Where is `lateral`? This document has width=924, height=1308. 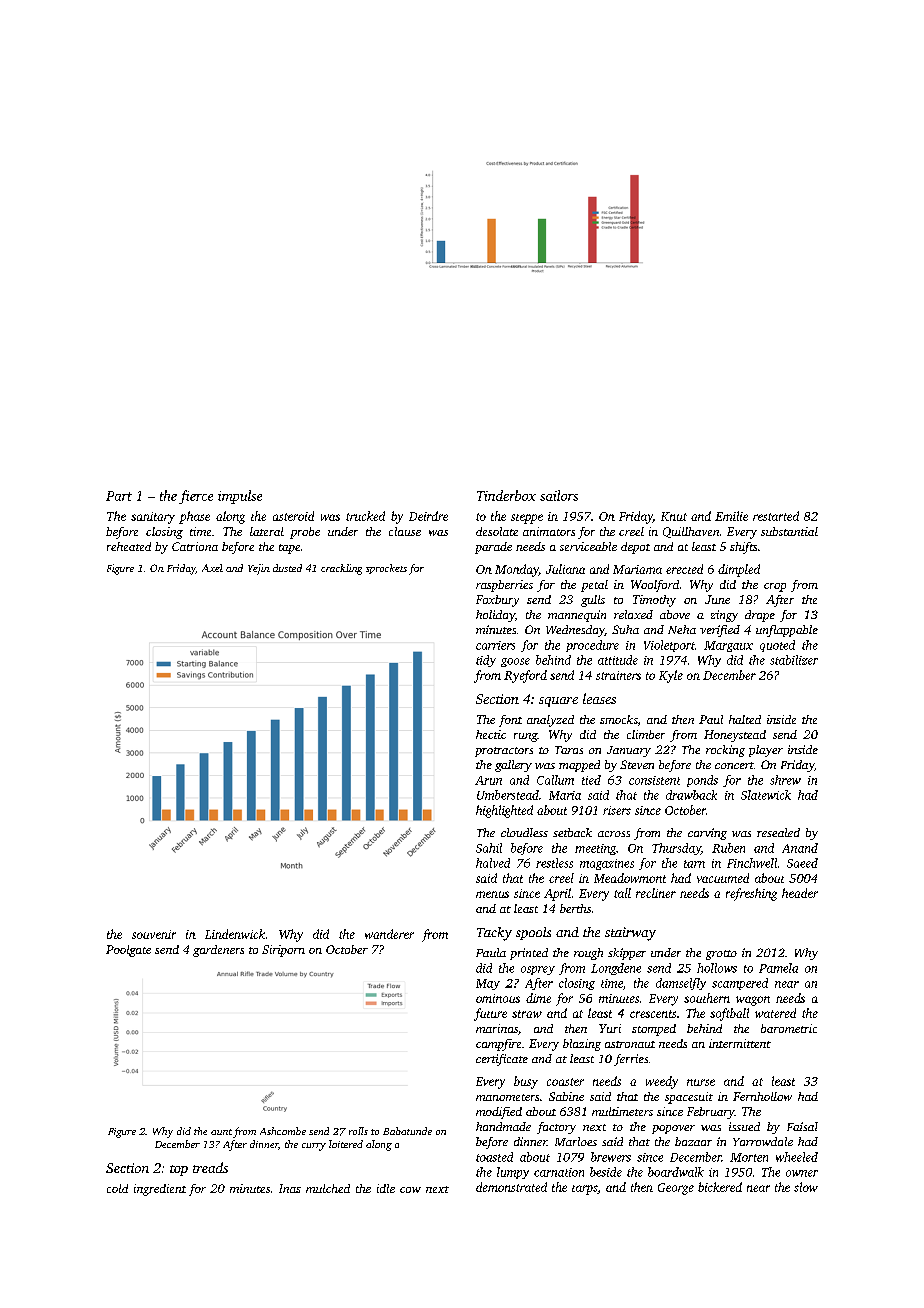
lateral is located at coordinates (267, 531).
